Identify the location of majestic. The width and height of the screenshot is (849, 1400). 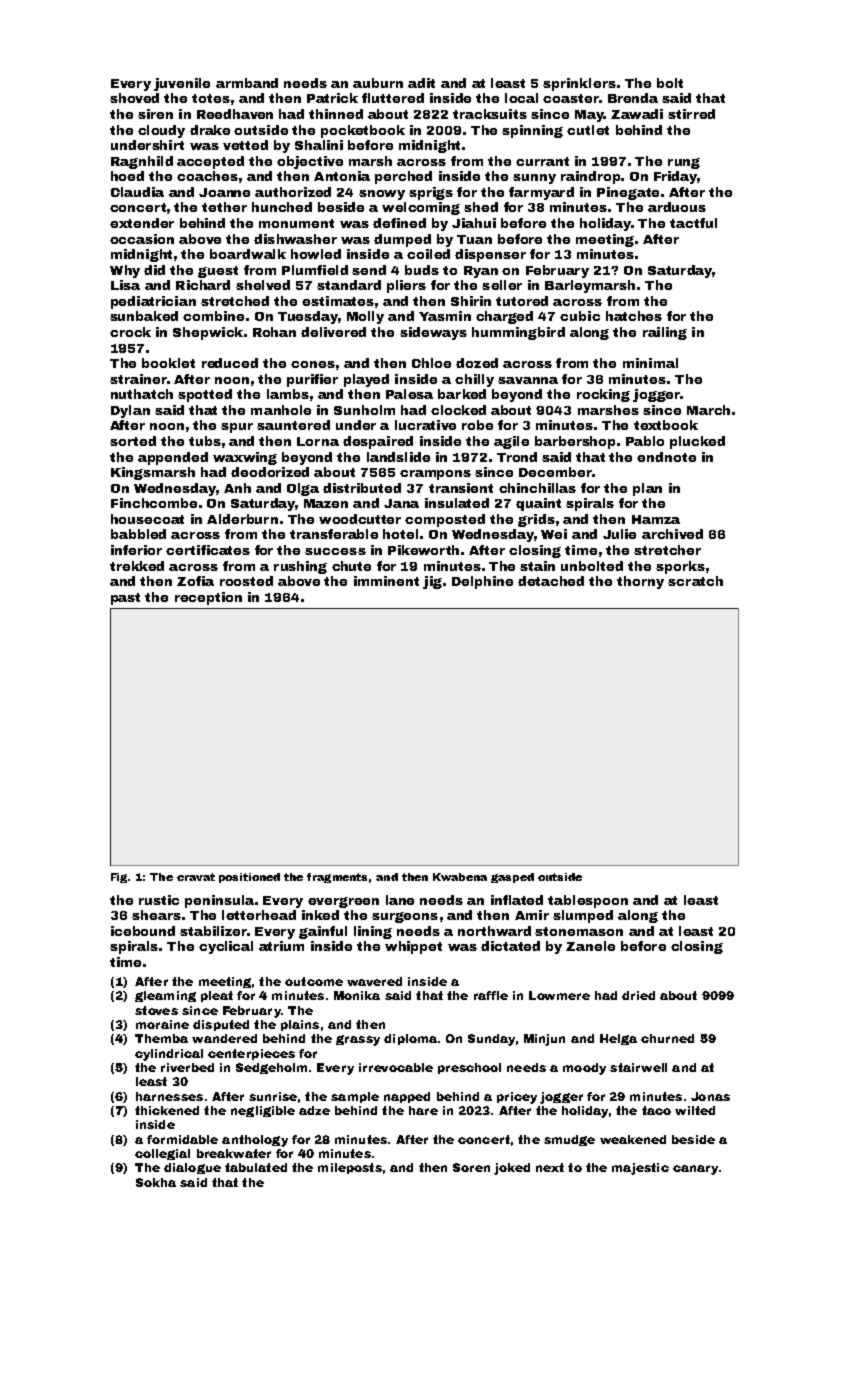
(640, 1169).
